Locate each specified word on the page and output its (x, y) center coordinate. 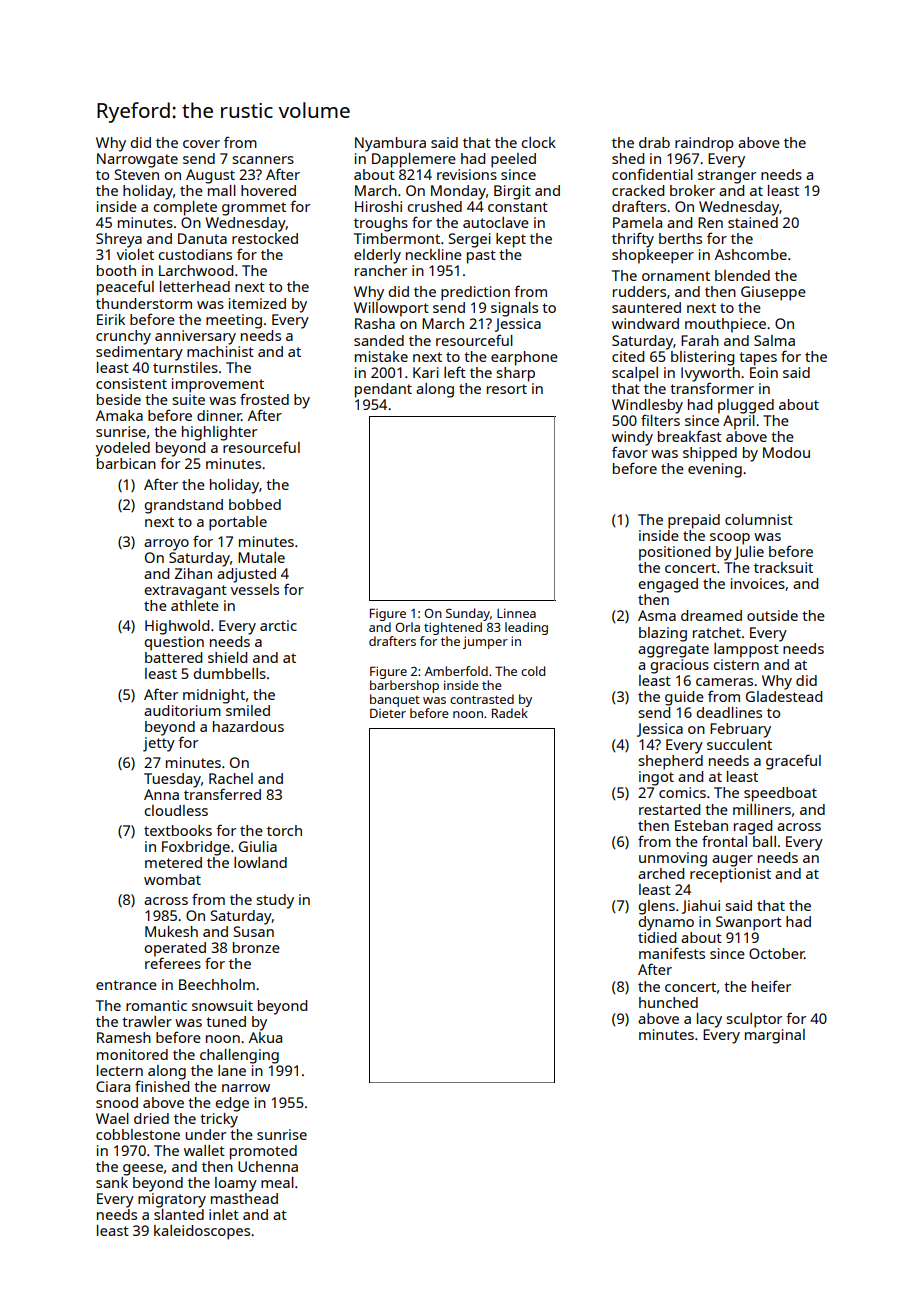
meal (277, 1182)
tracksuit (783, 567)
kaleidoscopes (202, 1232)
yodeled (123, 449)
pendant (383, 390)
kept (511, 240)
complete (185, 208)
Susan (254, 931)
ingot (656, 778)
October (776, 953)
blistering (702, 358)
